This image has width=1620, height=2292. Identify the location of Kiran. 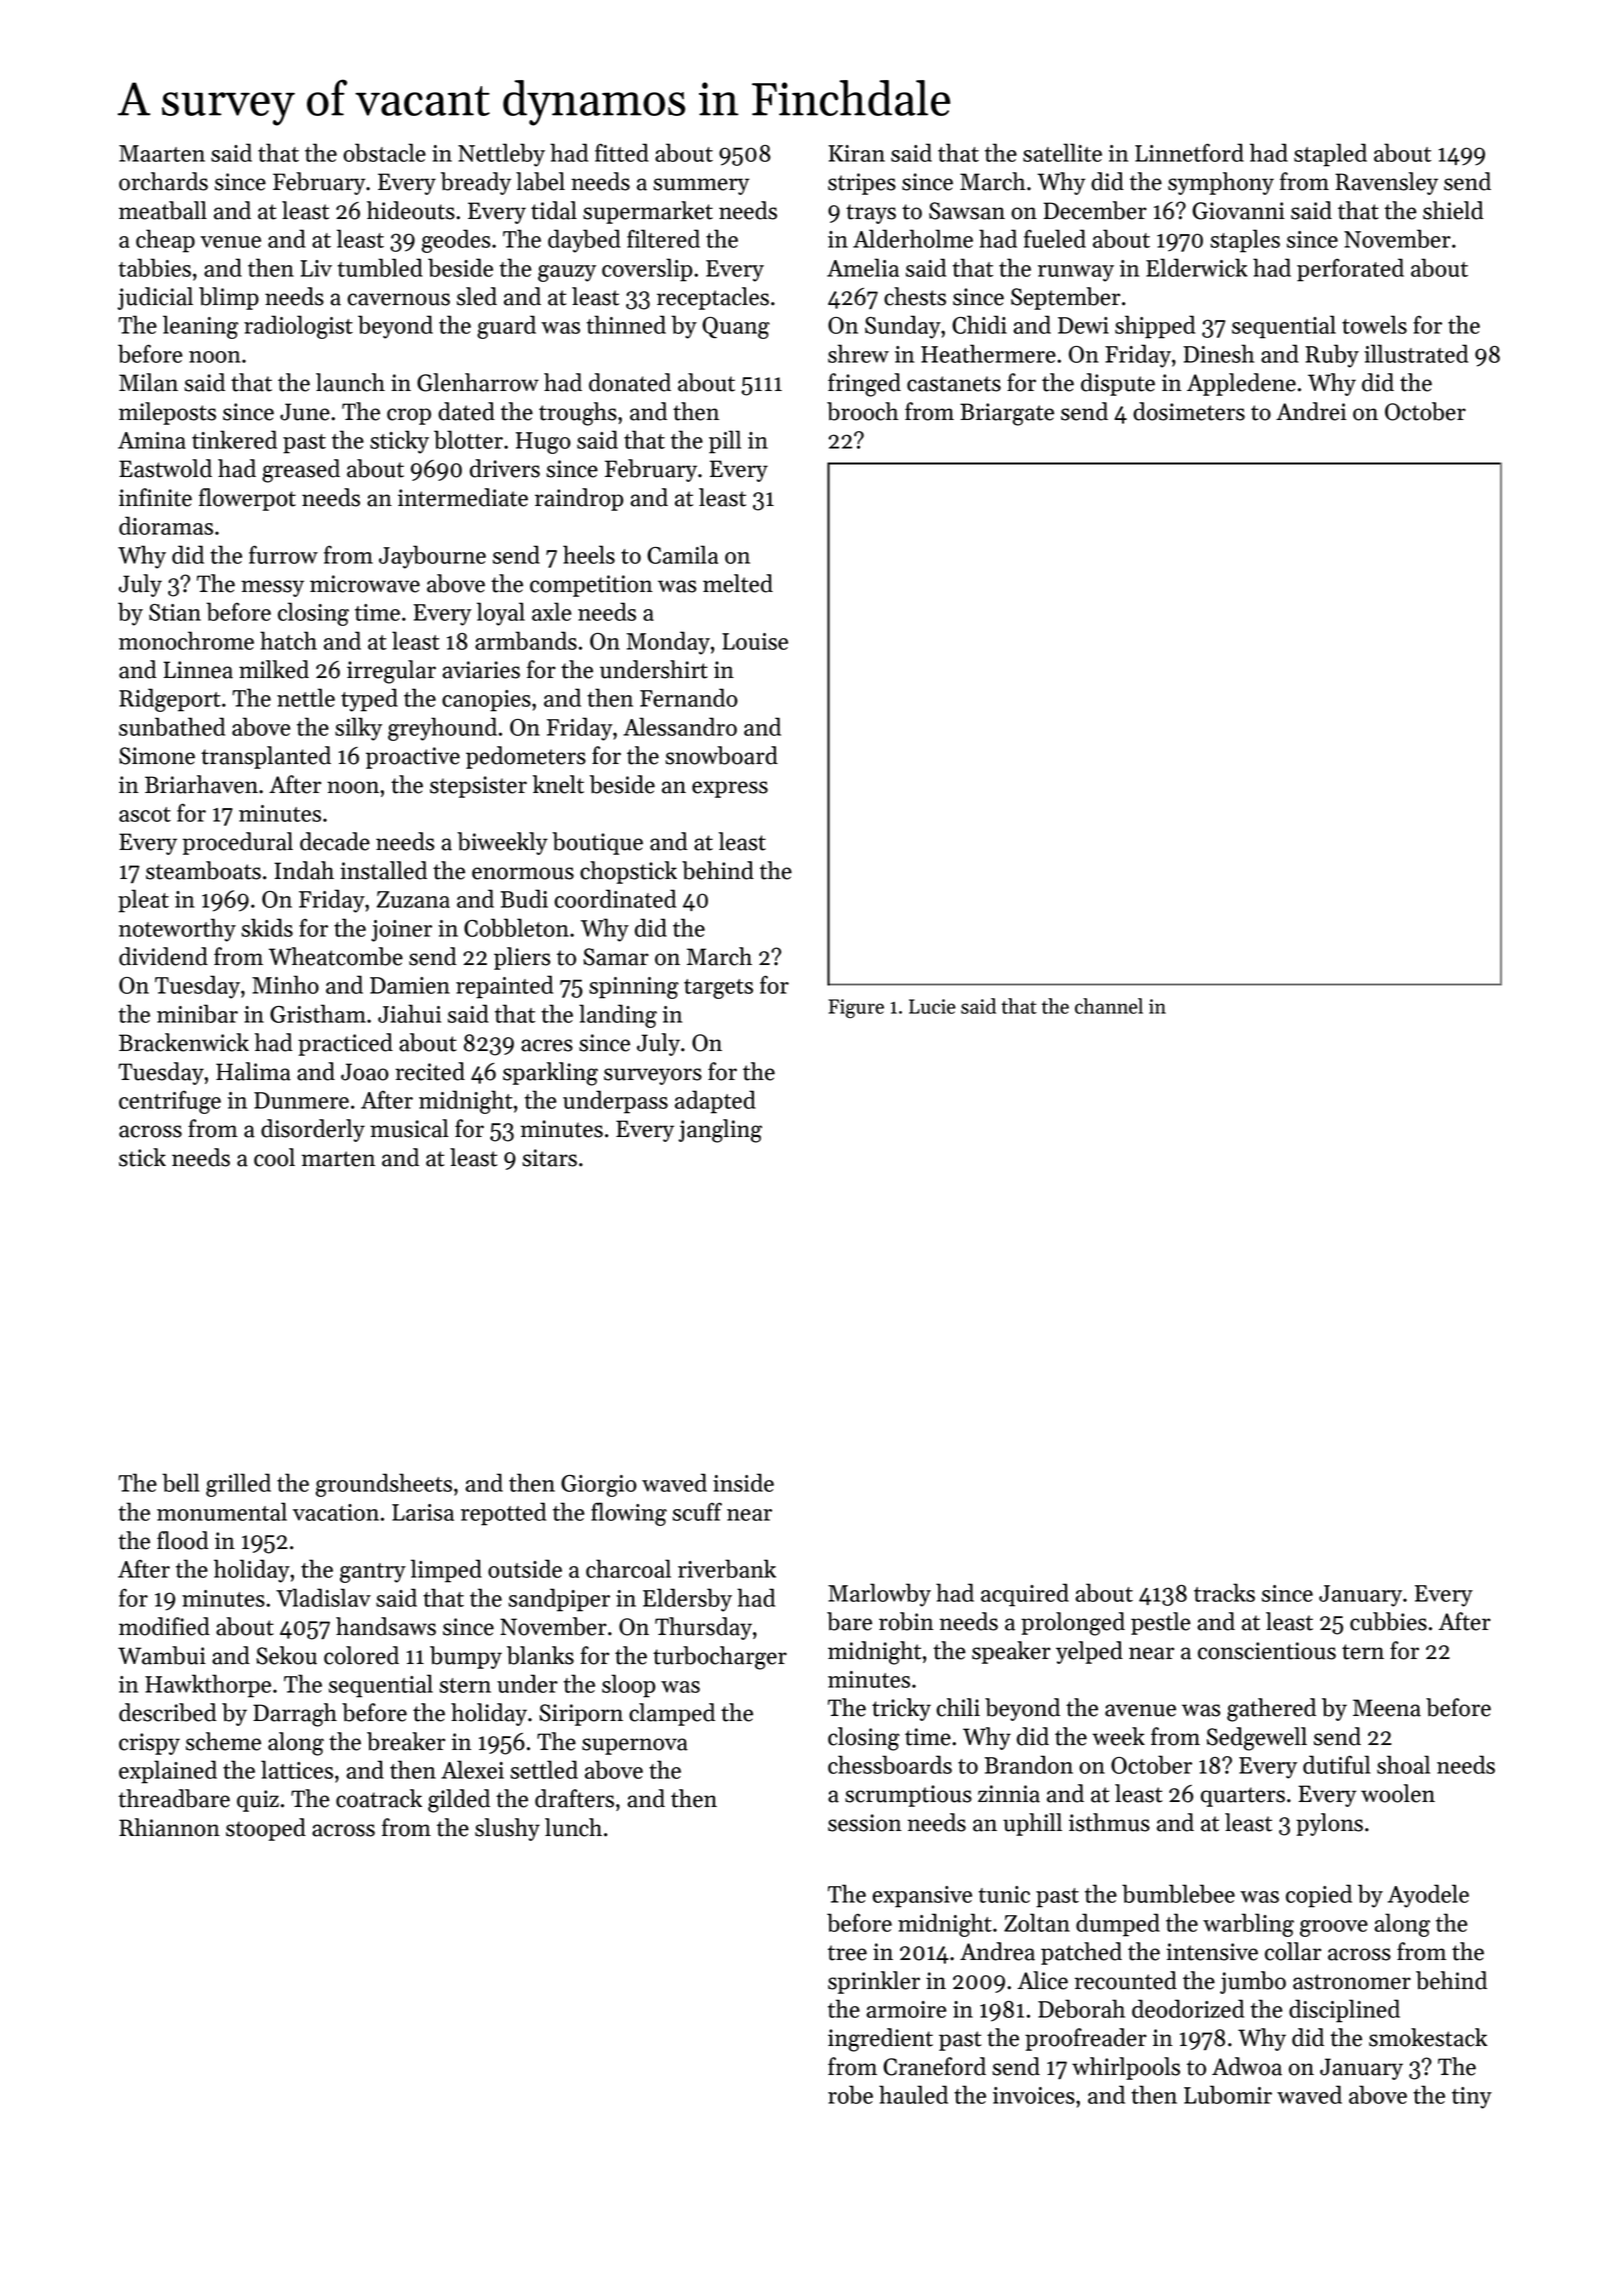
(856, 153).
